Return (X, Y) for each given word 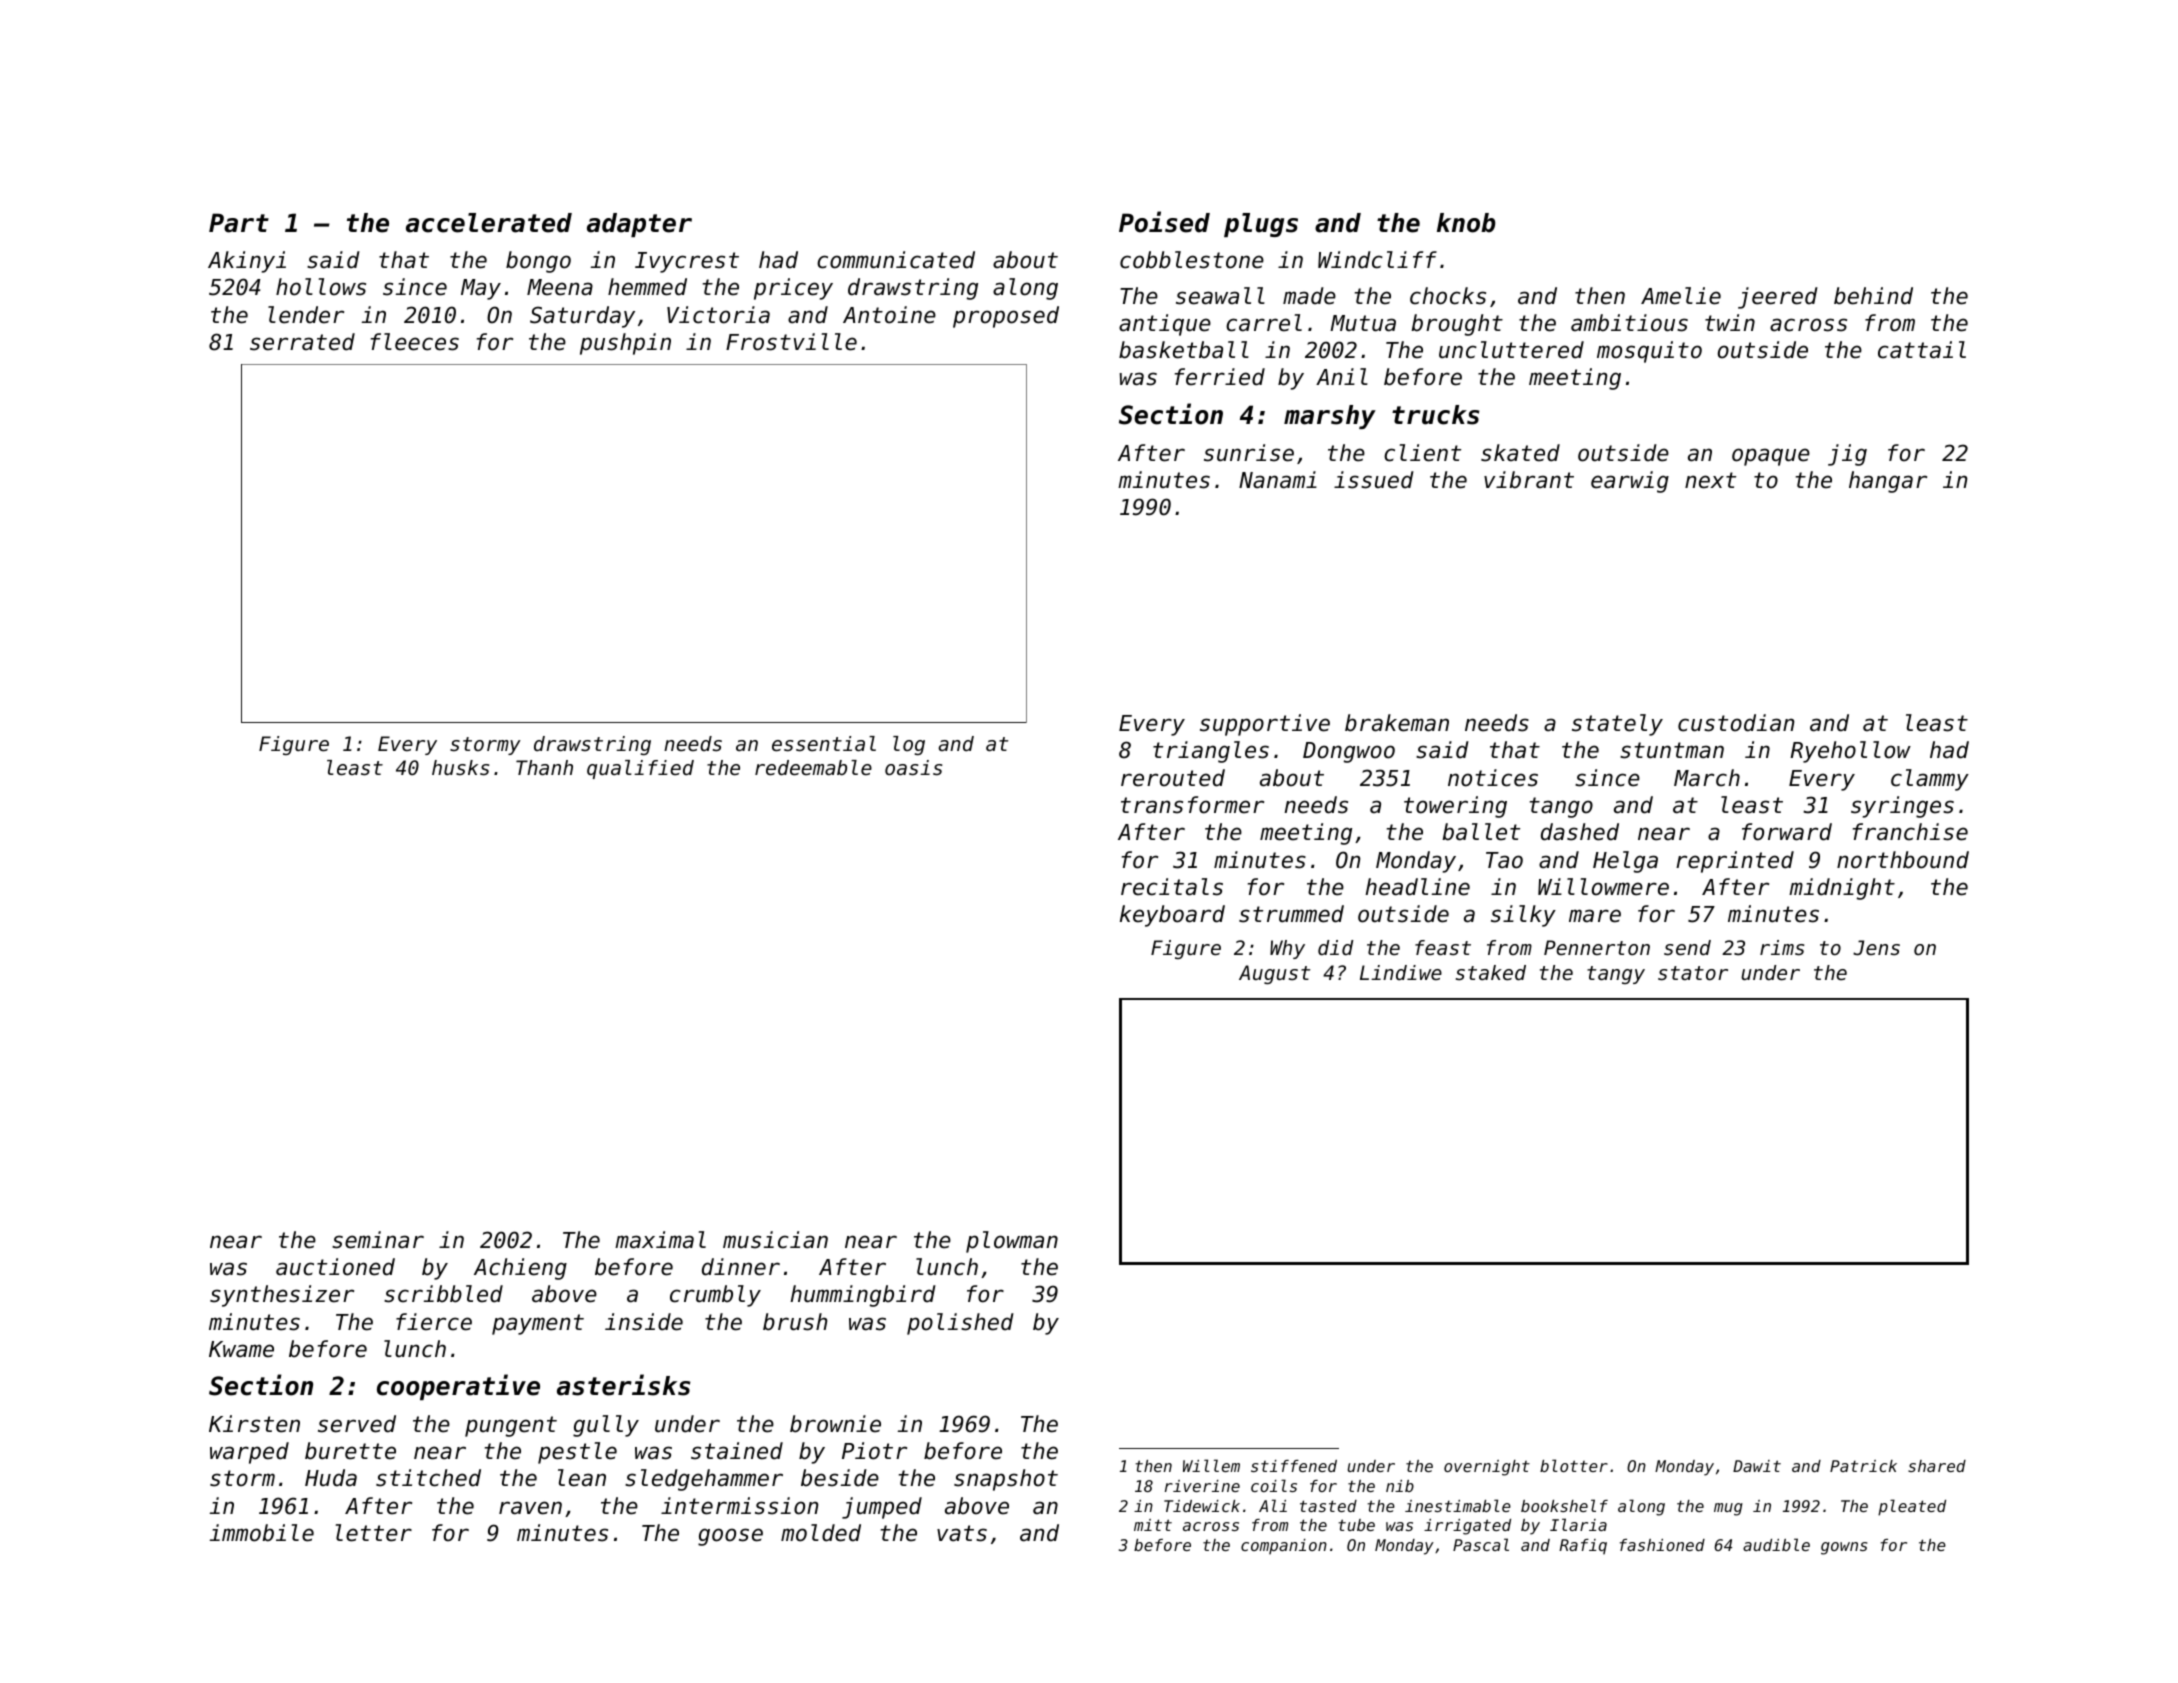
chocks (1448, 296)
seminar (378, 1240)
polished (960, 1324)
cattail (1922, 350)
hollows (321, 287)
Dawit (1757, 1466)
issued (1374, 480)
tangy (1616, 975)
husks (460, 768)
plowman (1012, 1242)
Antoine (889, 315)
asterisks (624, 1385)
